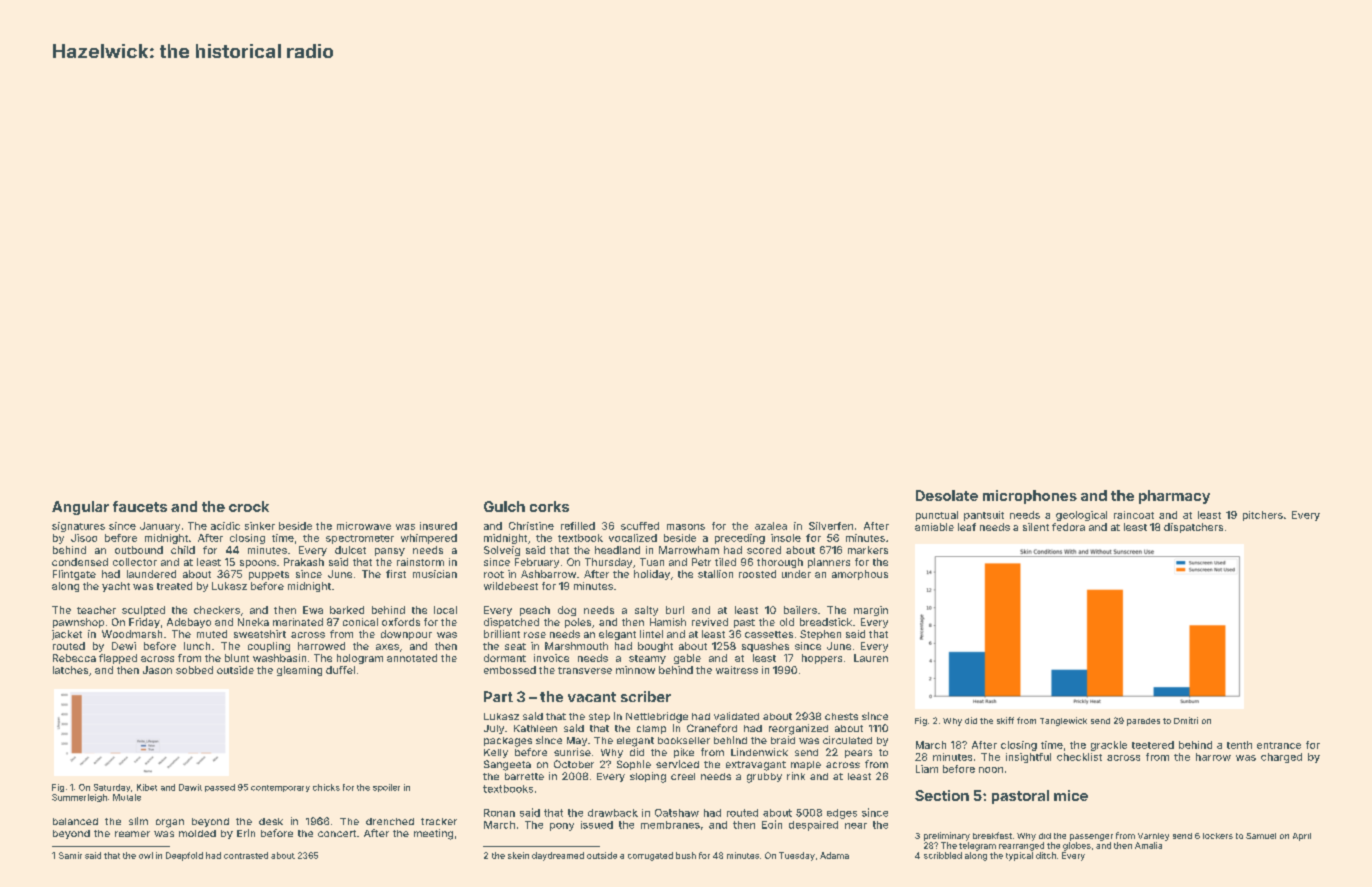  What do you see at coordinates (225, 526) in the screenshot?
I see `acidic` at bounding box center [225, 526].
